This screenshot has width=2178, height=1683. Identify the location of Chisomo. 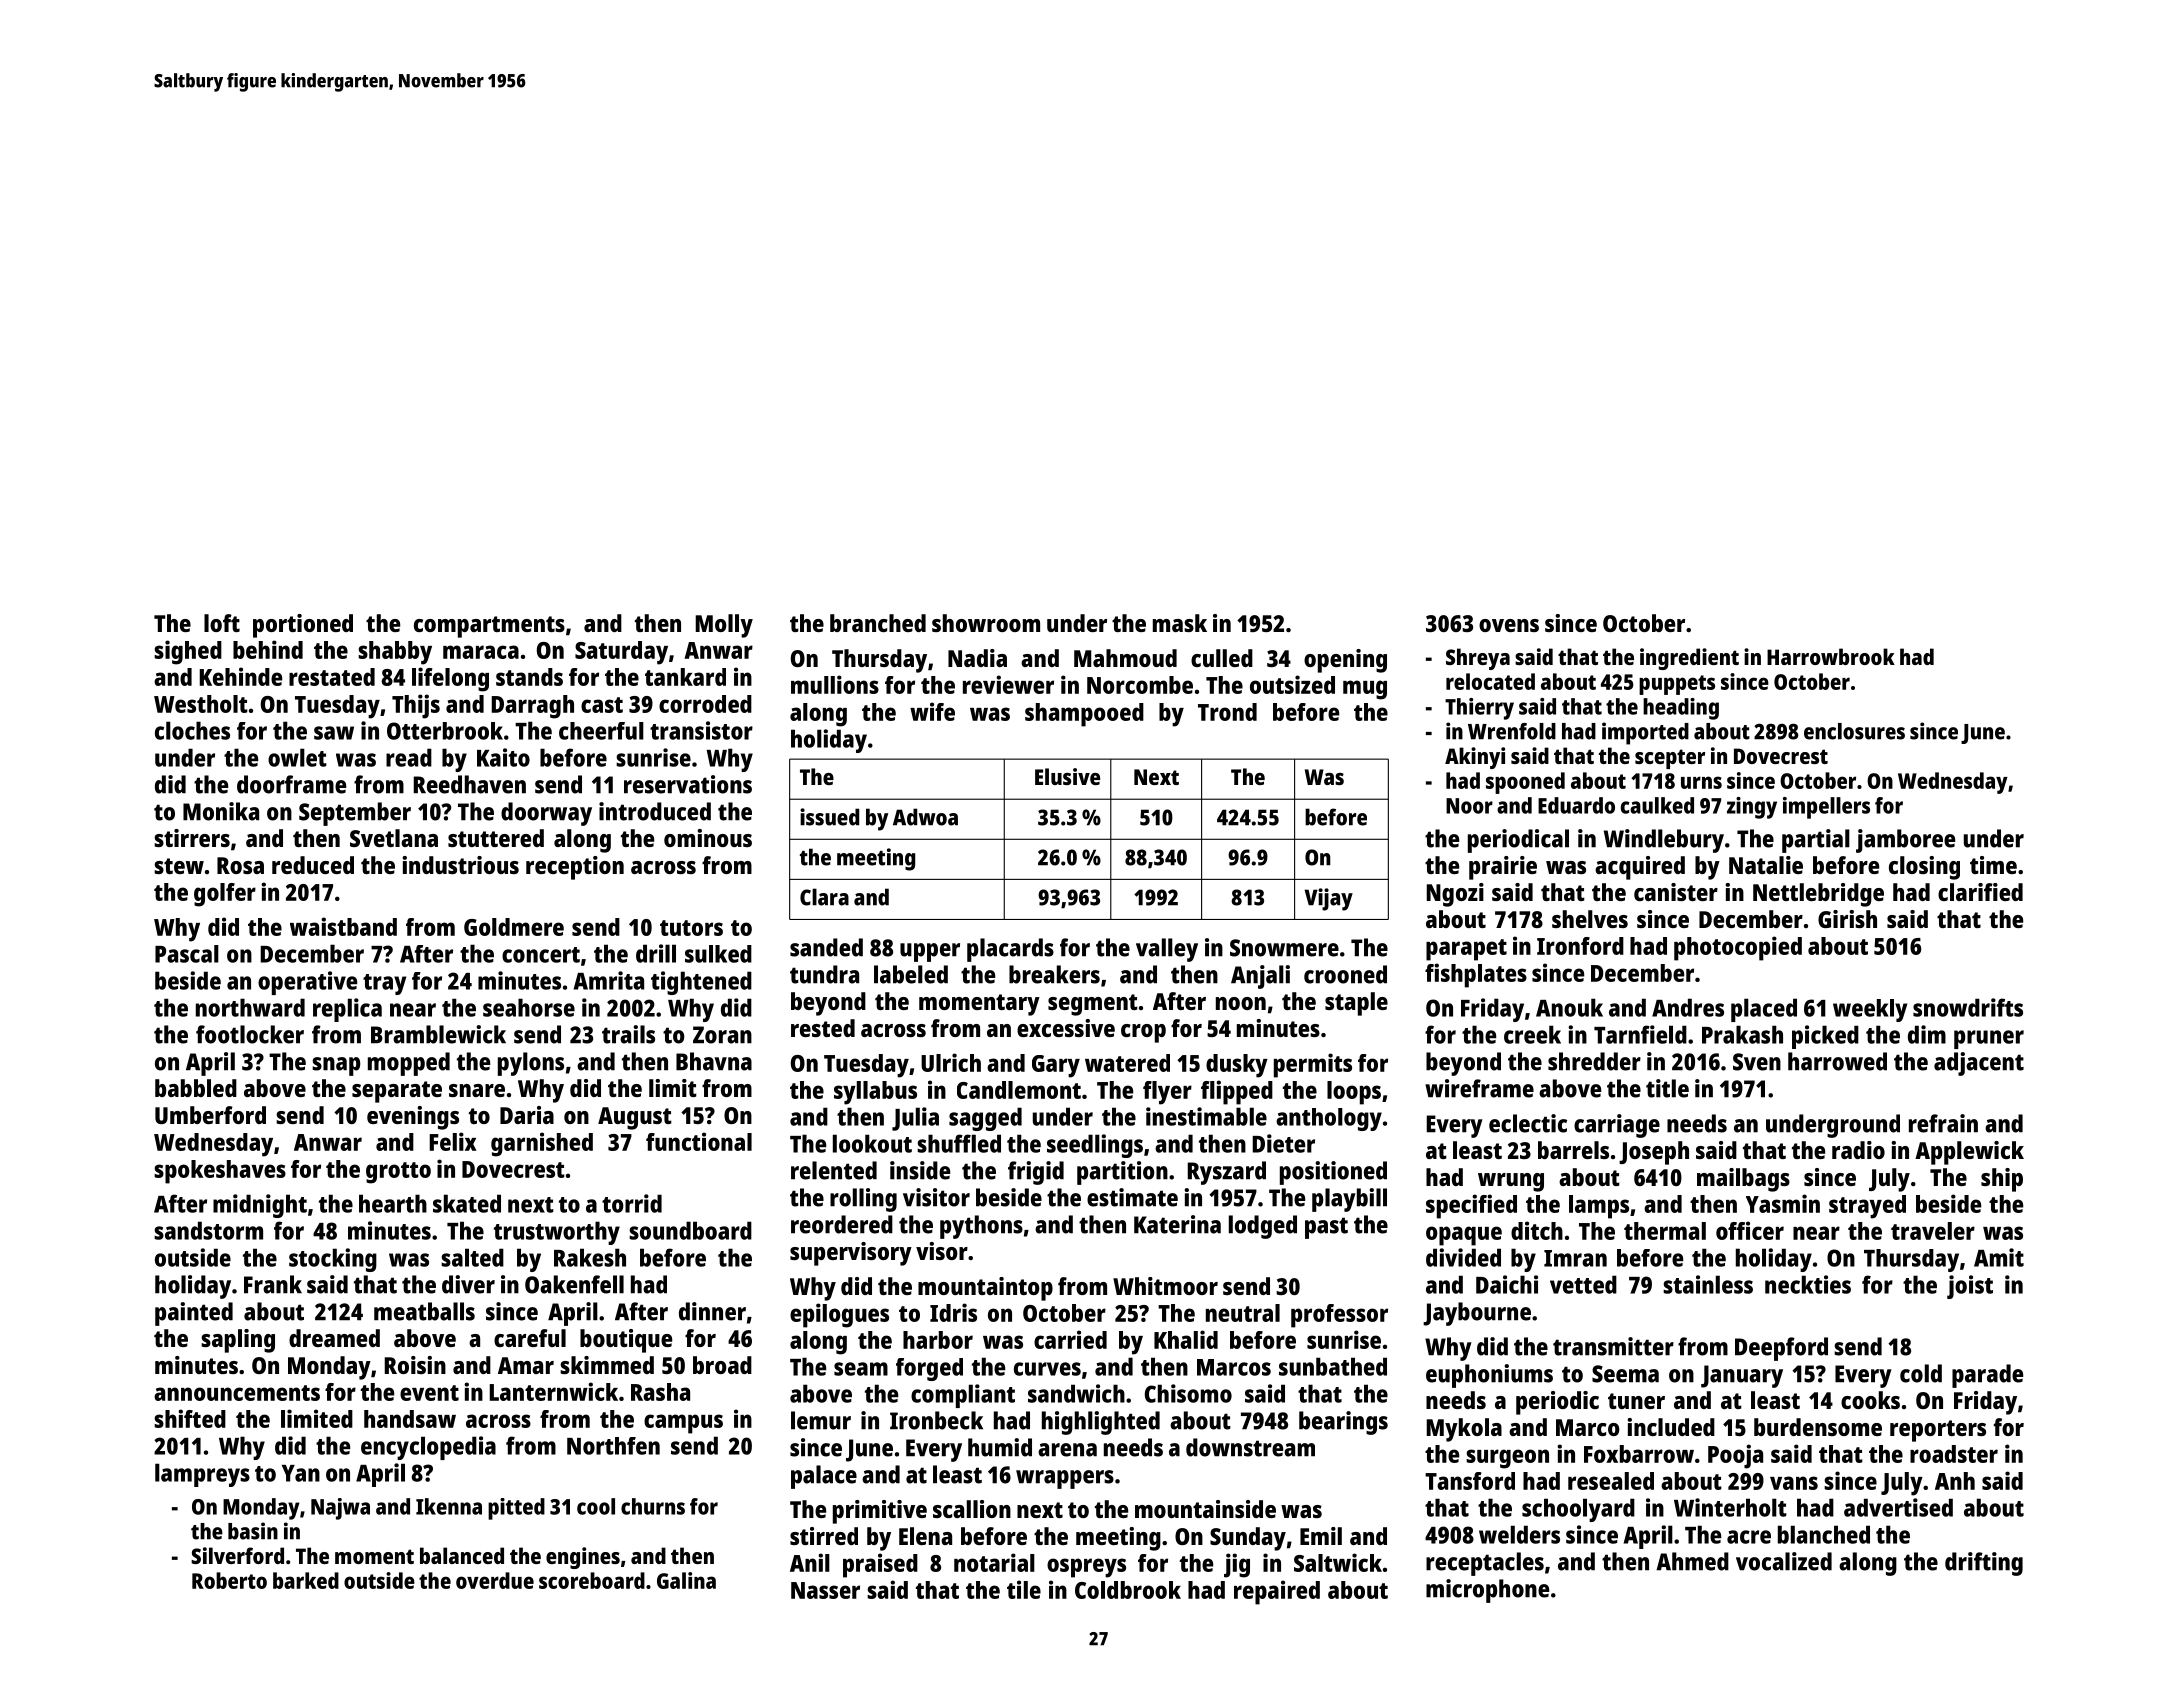
(1188, 1393).
